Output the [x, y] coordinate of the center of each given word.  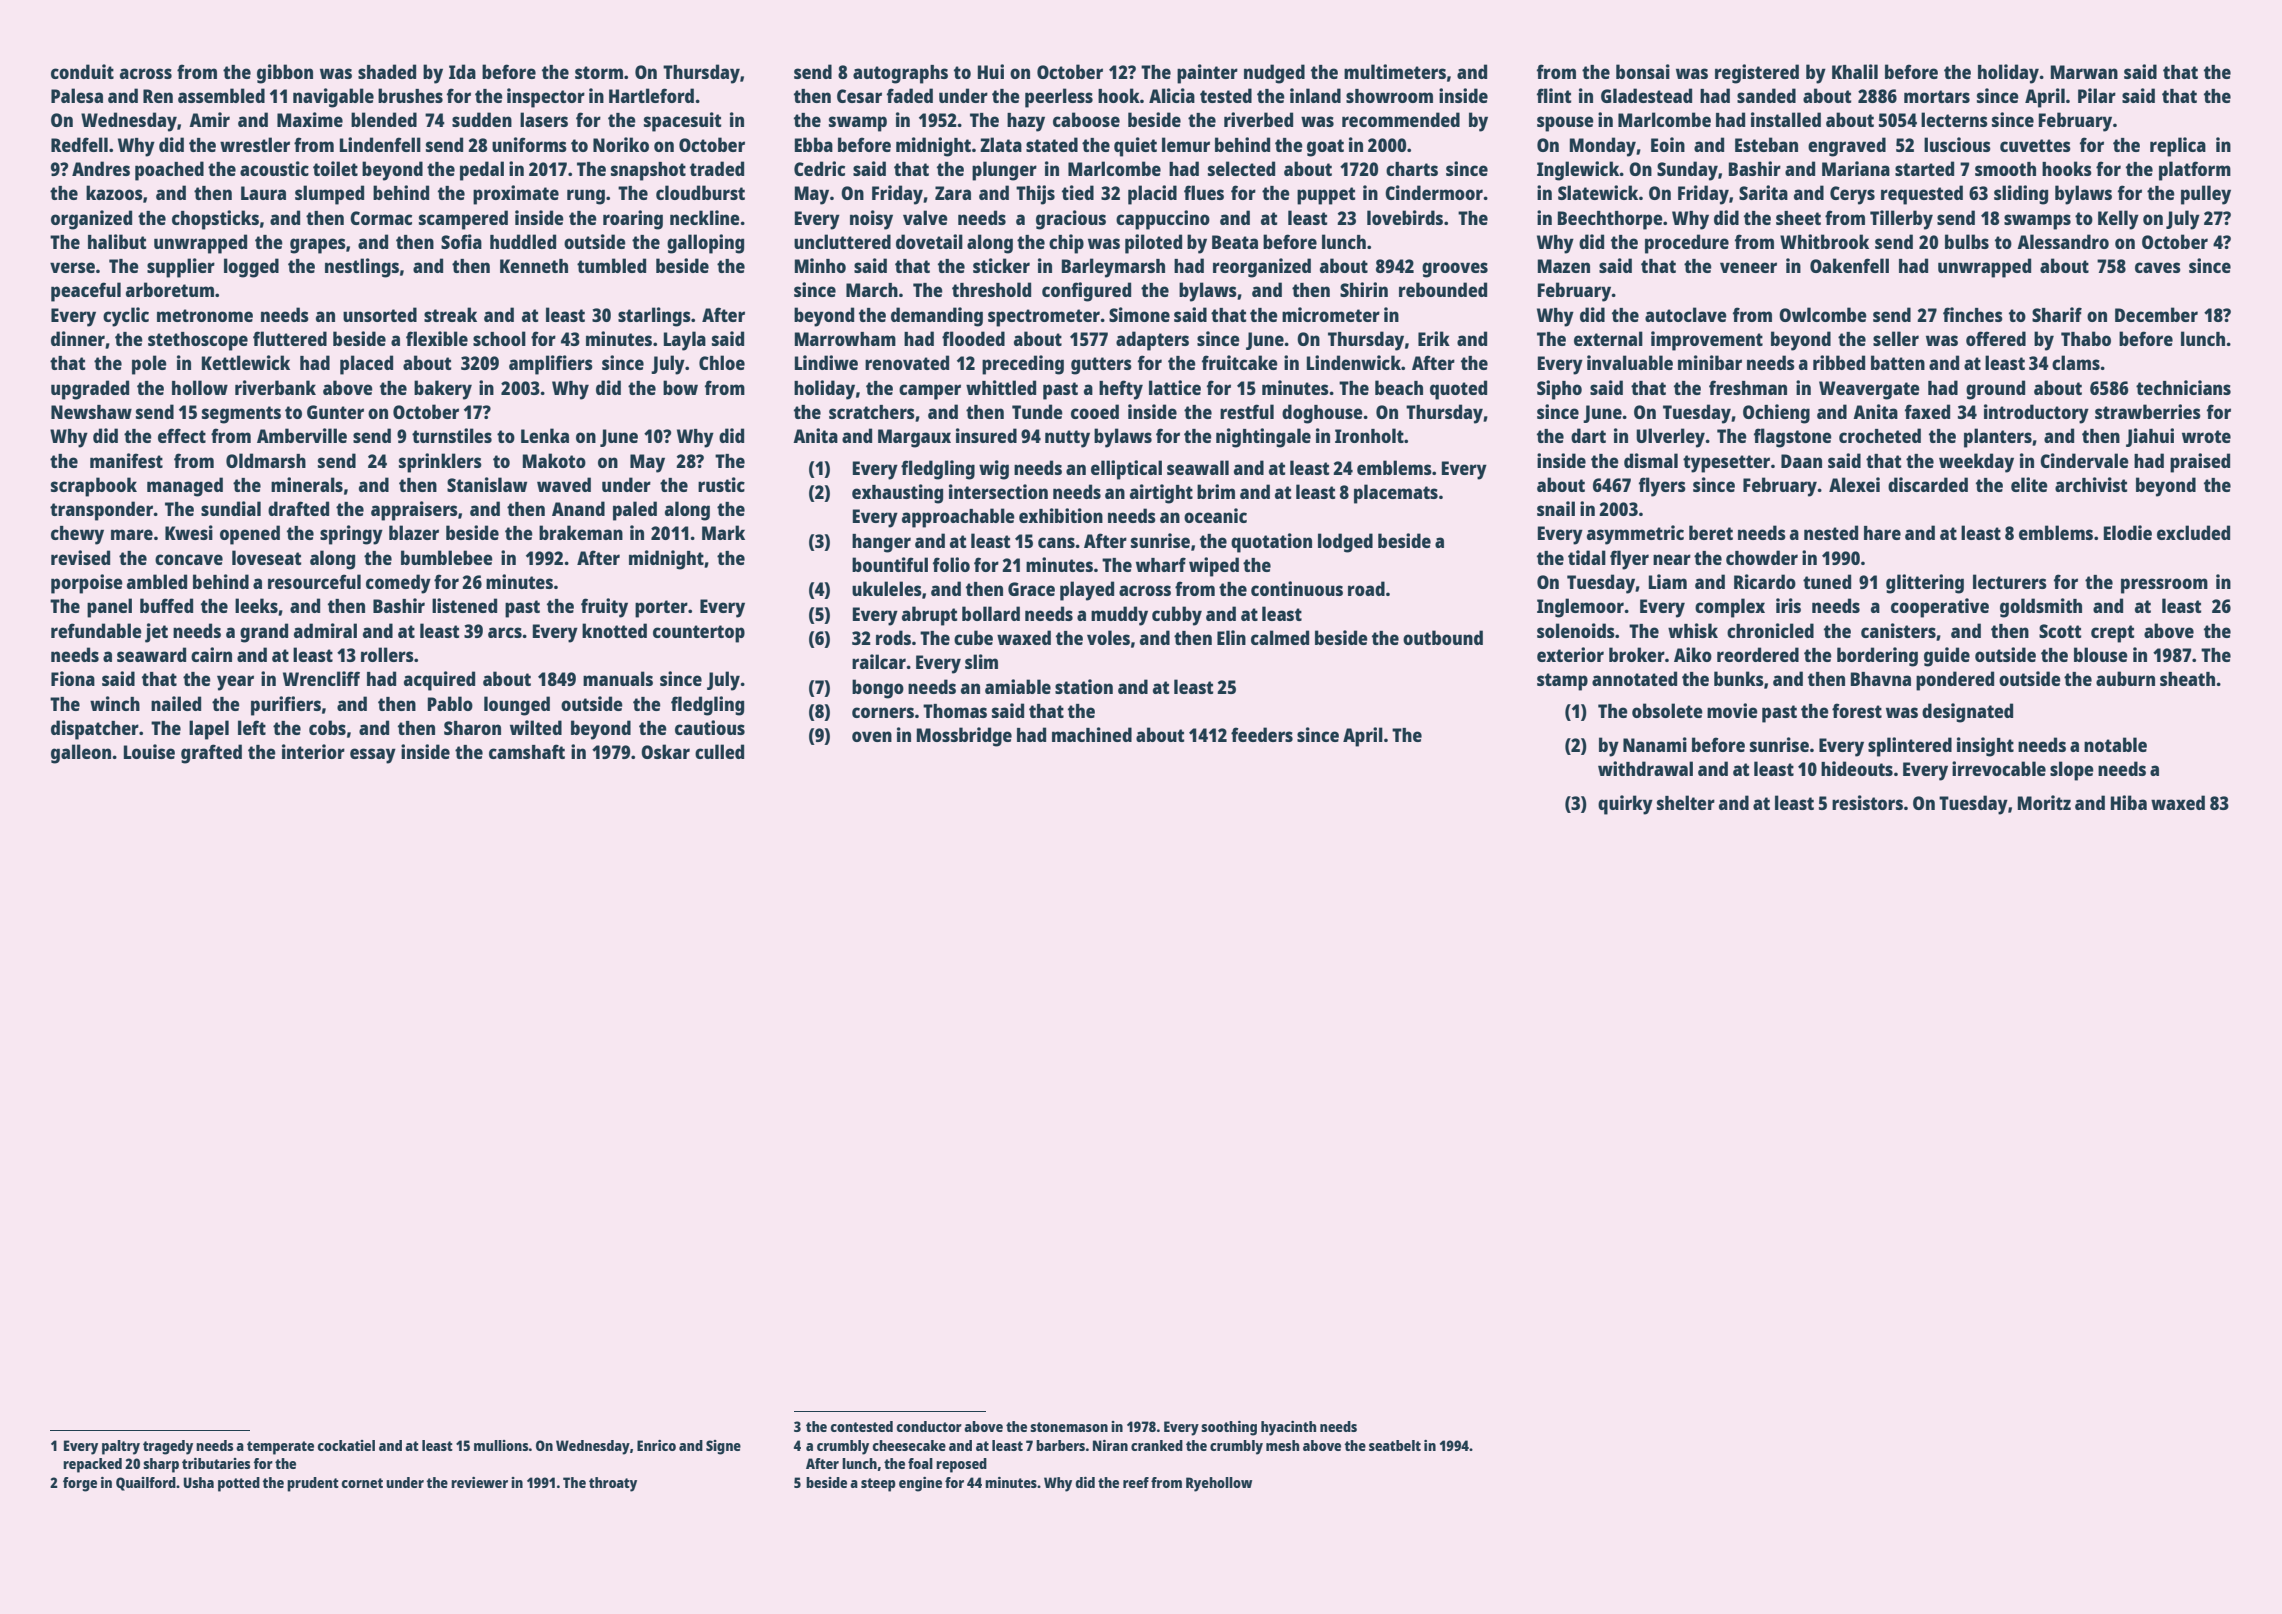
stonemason [1069, 1427]
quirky [1625, 805]
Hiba [2129, 802]
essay [373, 756]
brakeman [581, 532]
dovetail [929, 241]
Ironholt [1369, 435]
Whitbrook [1824, 241]
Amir [209, 119]
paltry [121, 1447]
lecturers [2010, 581]
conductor [929, 1426]
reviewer [479, 1482]
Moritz [2044, 802]
